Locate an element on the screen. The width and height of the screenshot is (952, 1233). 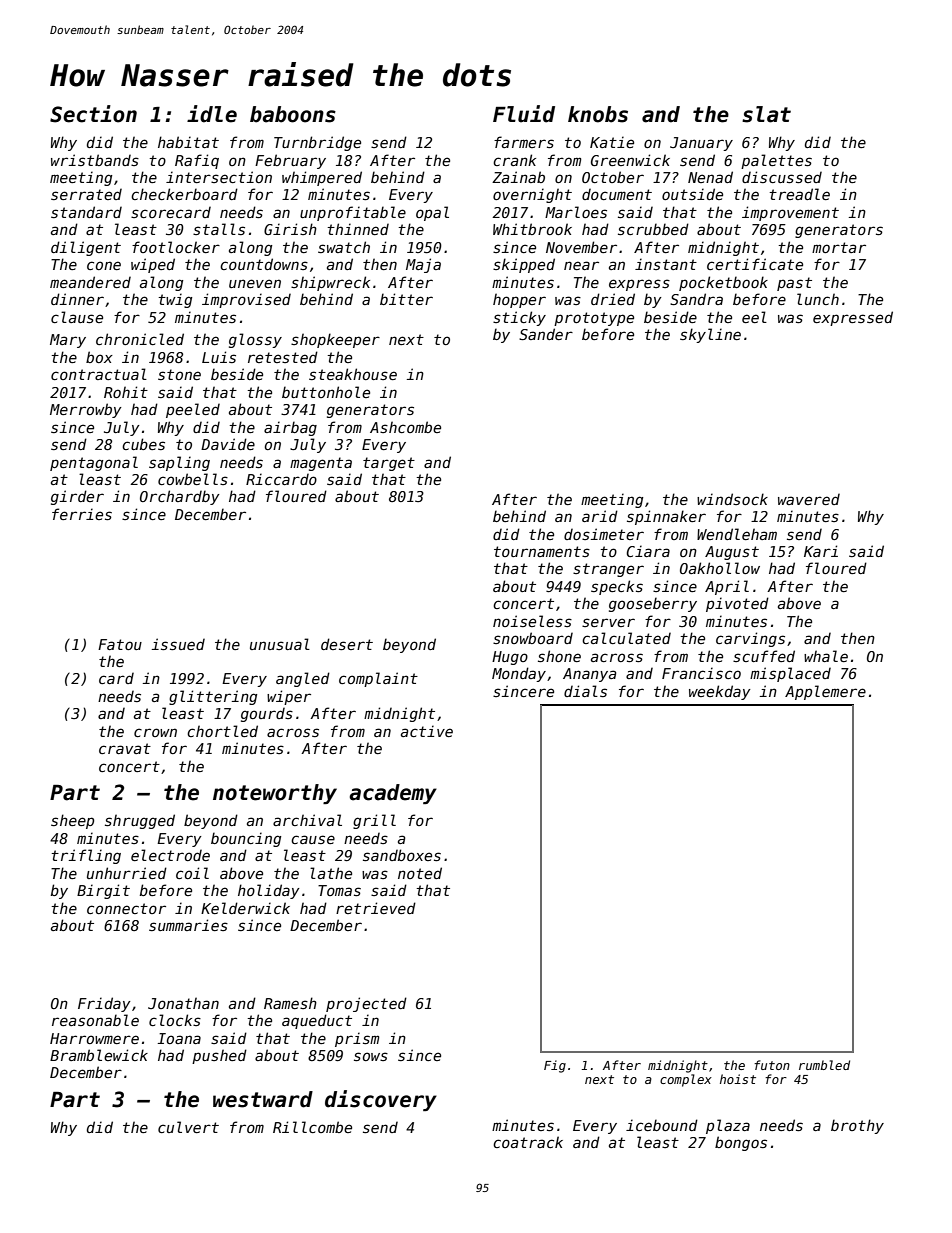
coatrack is located at coordinates (528, 1142).
